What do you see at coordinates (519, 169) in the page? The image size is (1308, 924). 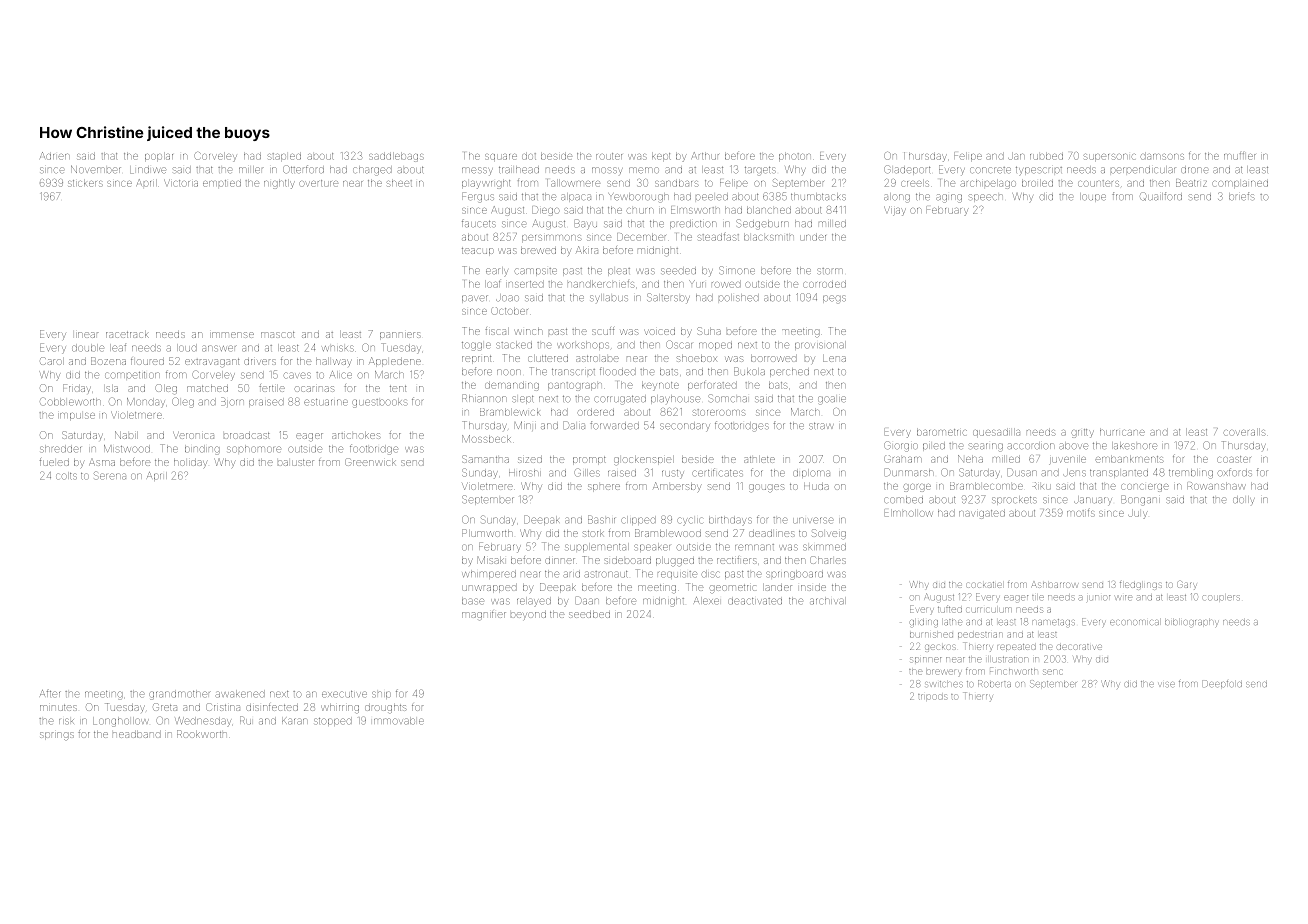 I see `trailhead` at bounding box center [519, 169].
